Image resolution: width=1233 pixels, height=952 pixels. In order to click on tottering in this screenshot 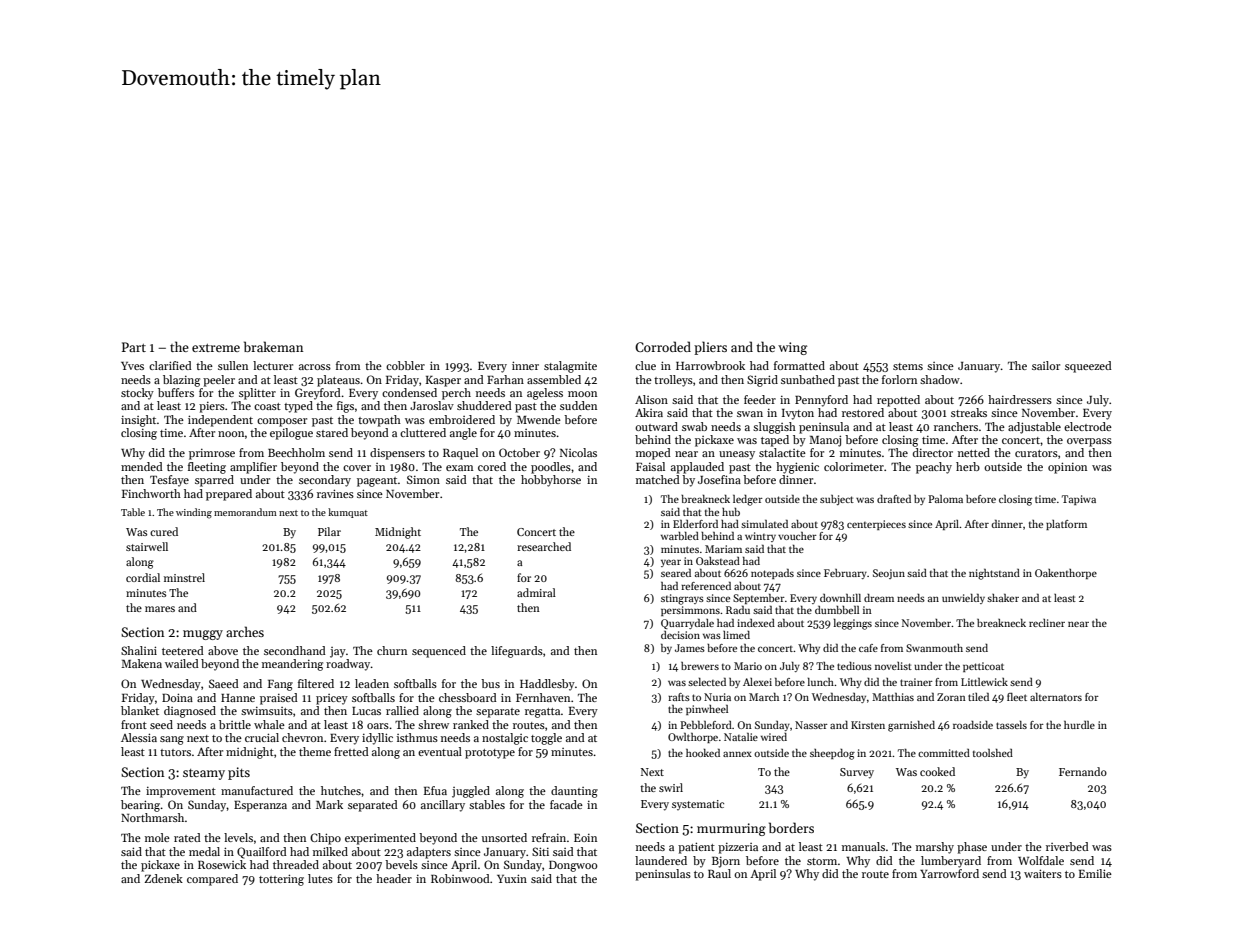, I will do `click(281, 880)`.
